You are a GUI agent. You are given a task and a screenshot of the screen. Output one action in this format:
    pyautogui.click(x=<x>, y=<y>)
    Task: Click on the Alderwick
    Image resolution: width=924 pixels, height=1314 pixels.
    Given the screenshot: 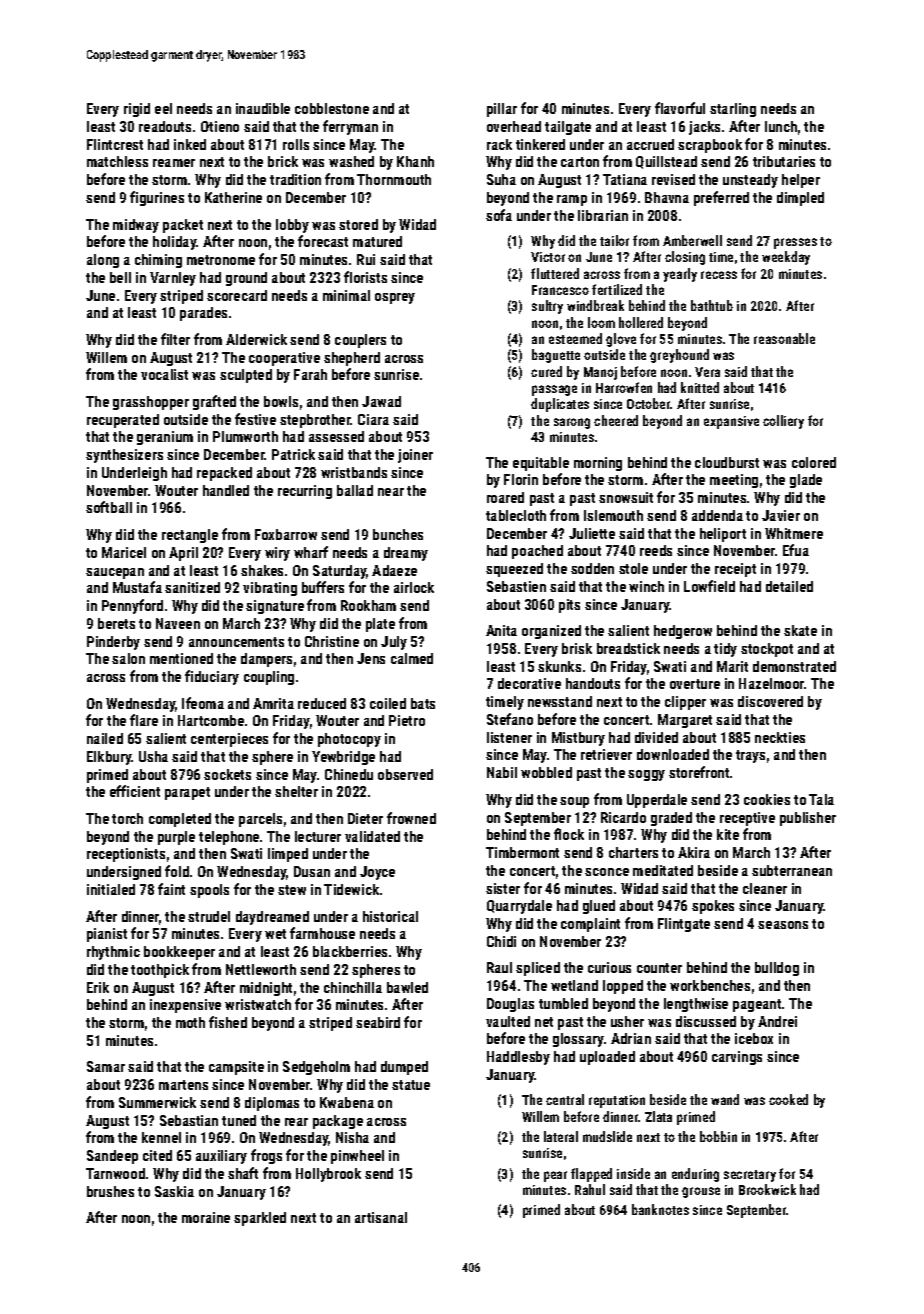 What is the action you would take?
    pyautogui.click(x=256, y=339)
